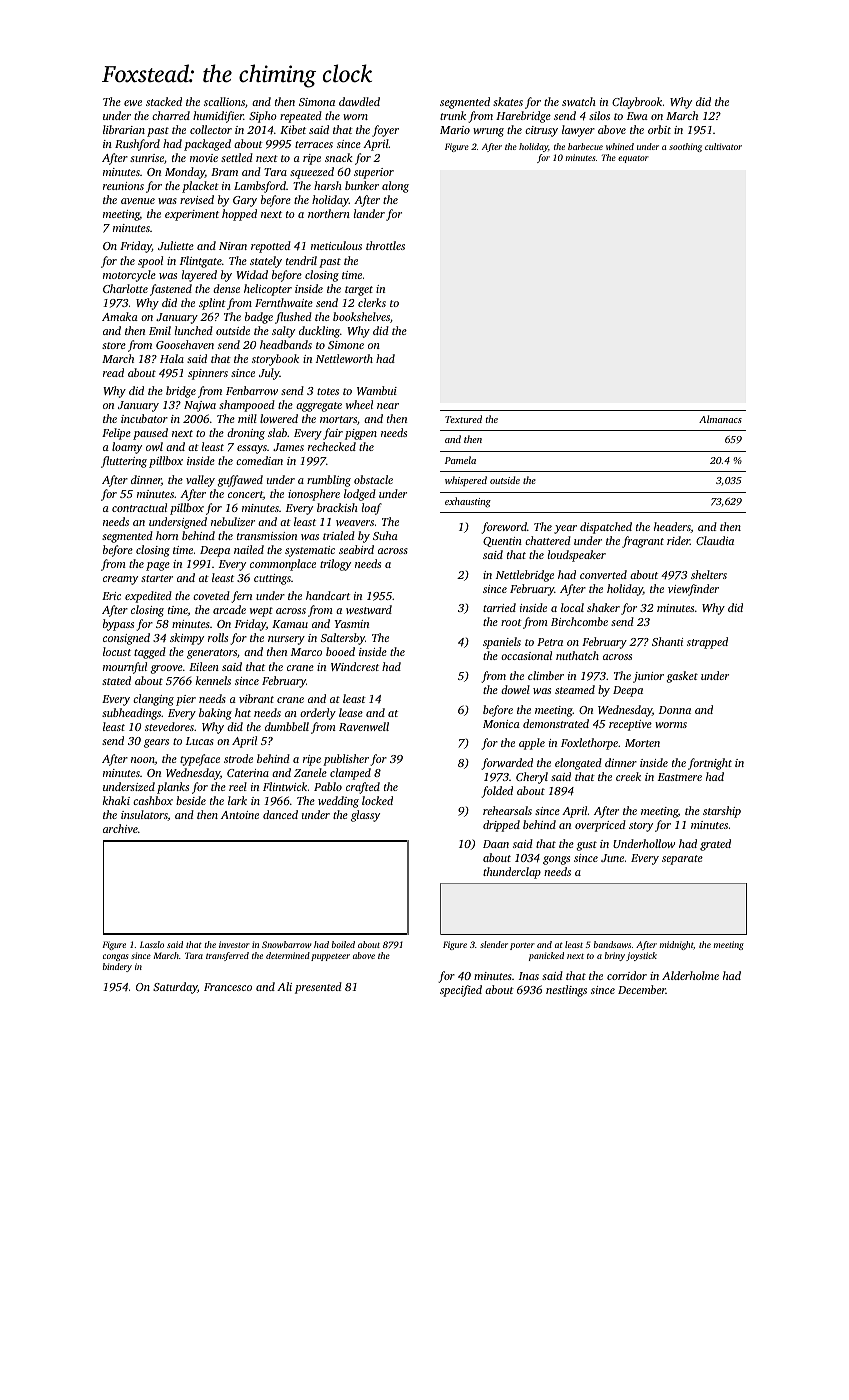  I want to click on swatch, so click(579, 101).
